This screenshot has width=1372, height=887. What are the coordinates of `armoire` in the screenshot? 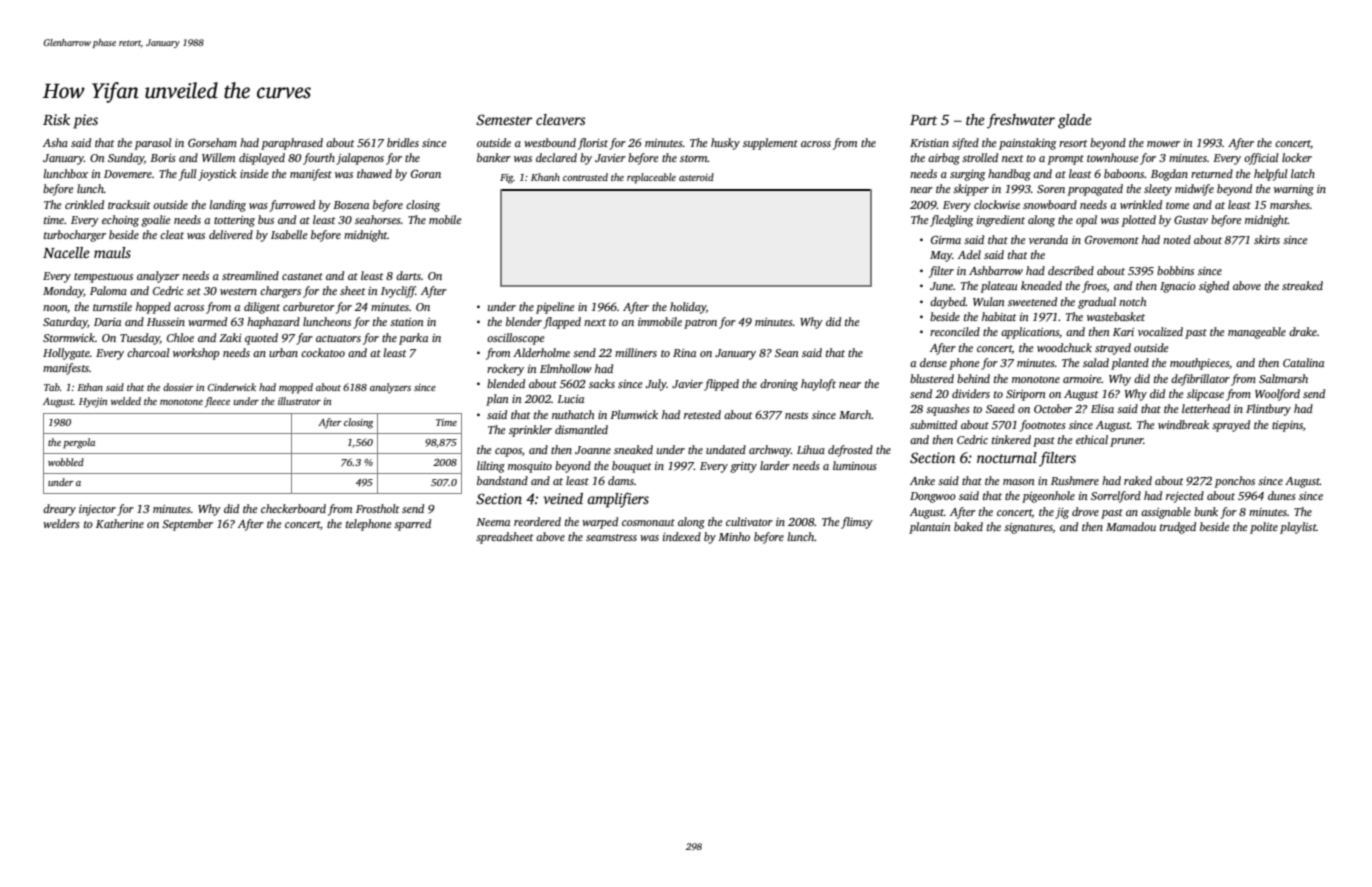 It's located at (1082, 379).
